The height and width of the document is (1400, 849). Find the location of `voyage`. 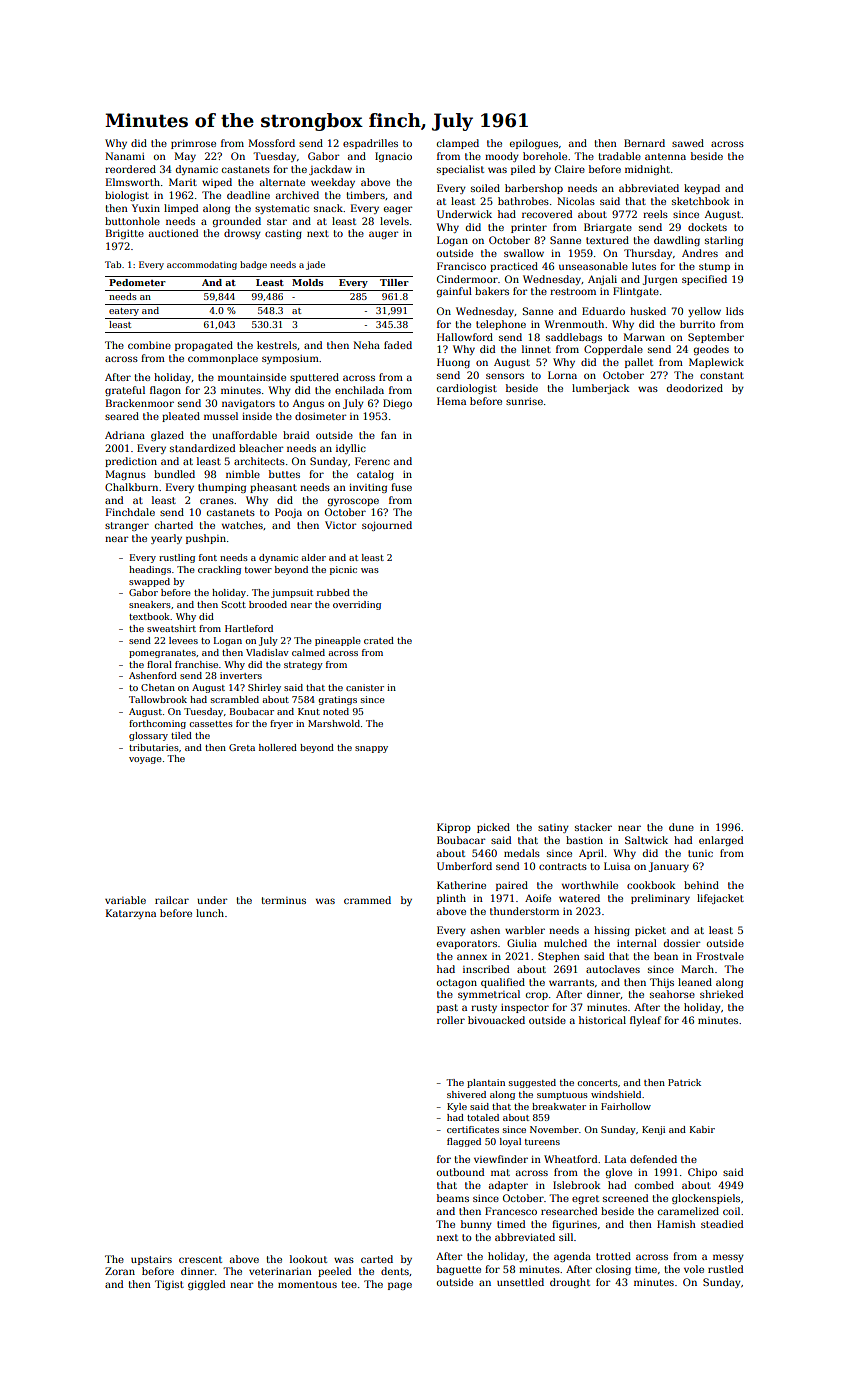

voyage is located at coordinates (145, 760).
